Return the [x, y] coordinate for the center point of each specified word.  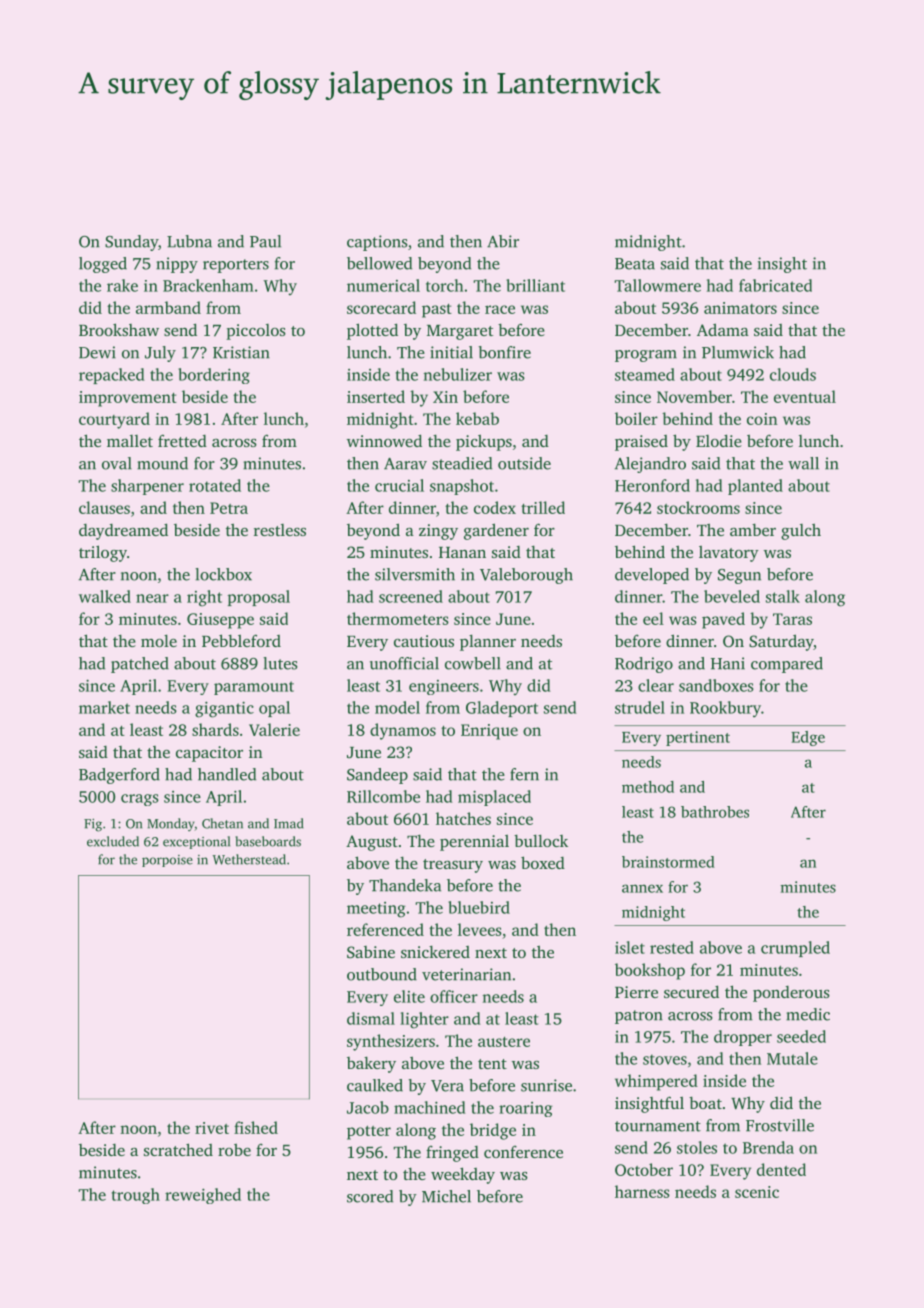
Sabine [371, 952]
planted [755, 487]
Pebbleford [241, 640]
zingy [438, 532]
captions [377, 243]
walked [105, 596]
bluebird [479, 907]
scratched [178, 1149]
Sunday [131, 243]
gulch [801, 531]
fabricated [775, 285]
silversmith [415, 574]
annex [642, 888]
